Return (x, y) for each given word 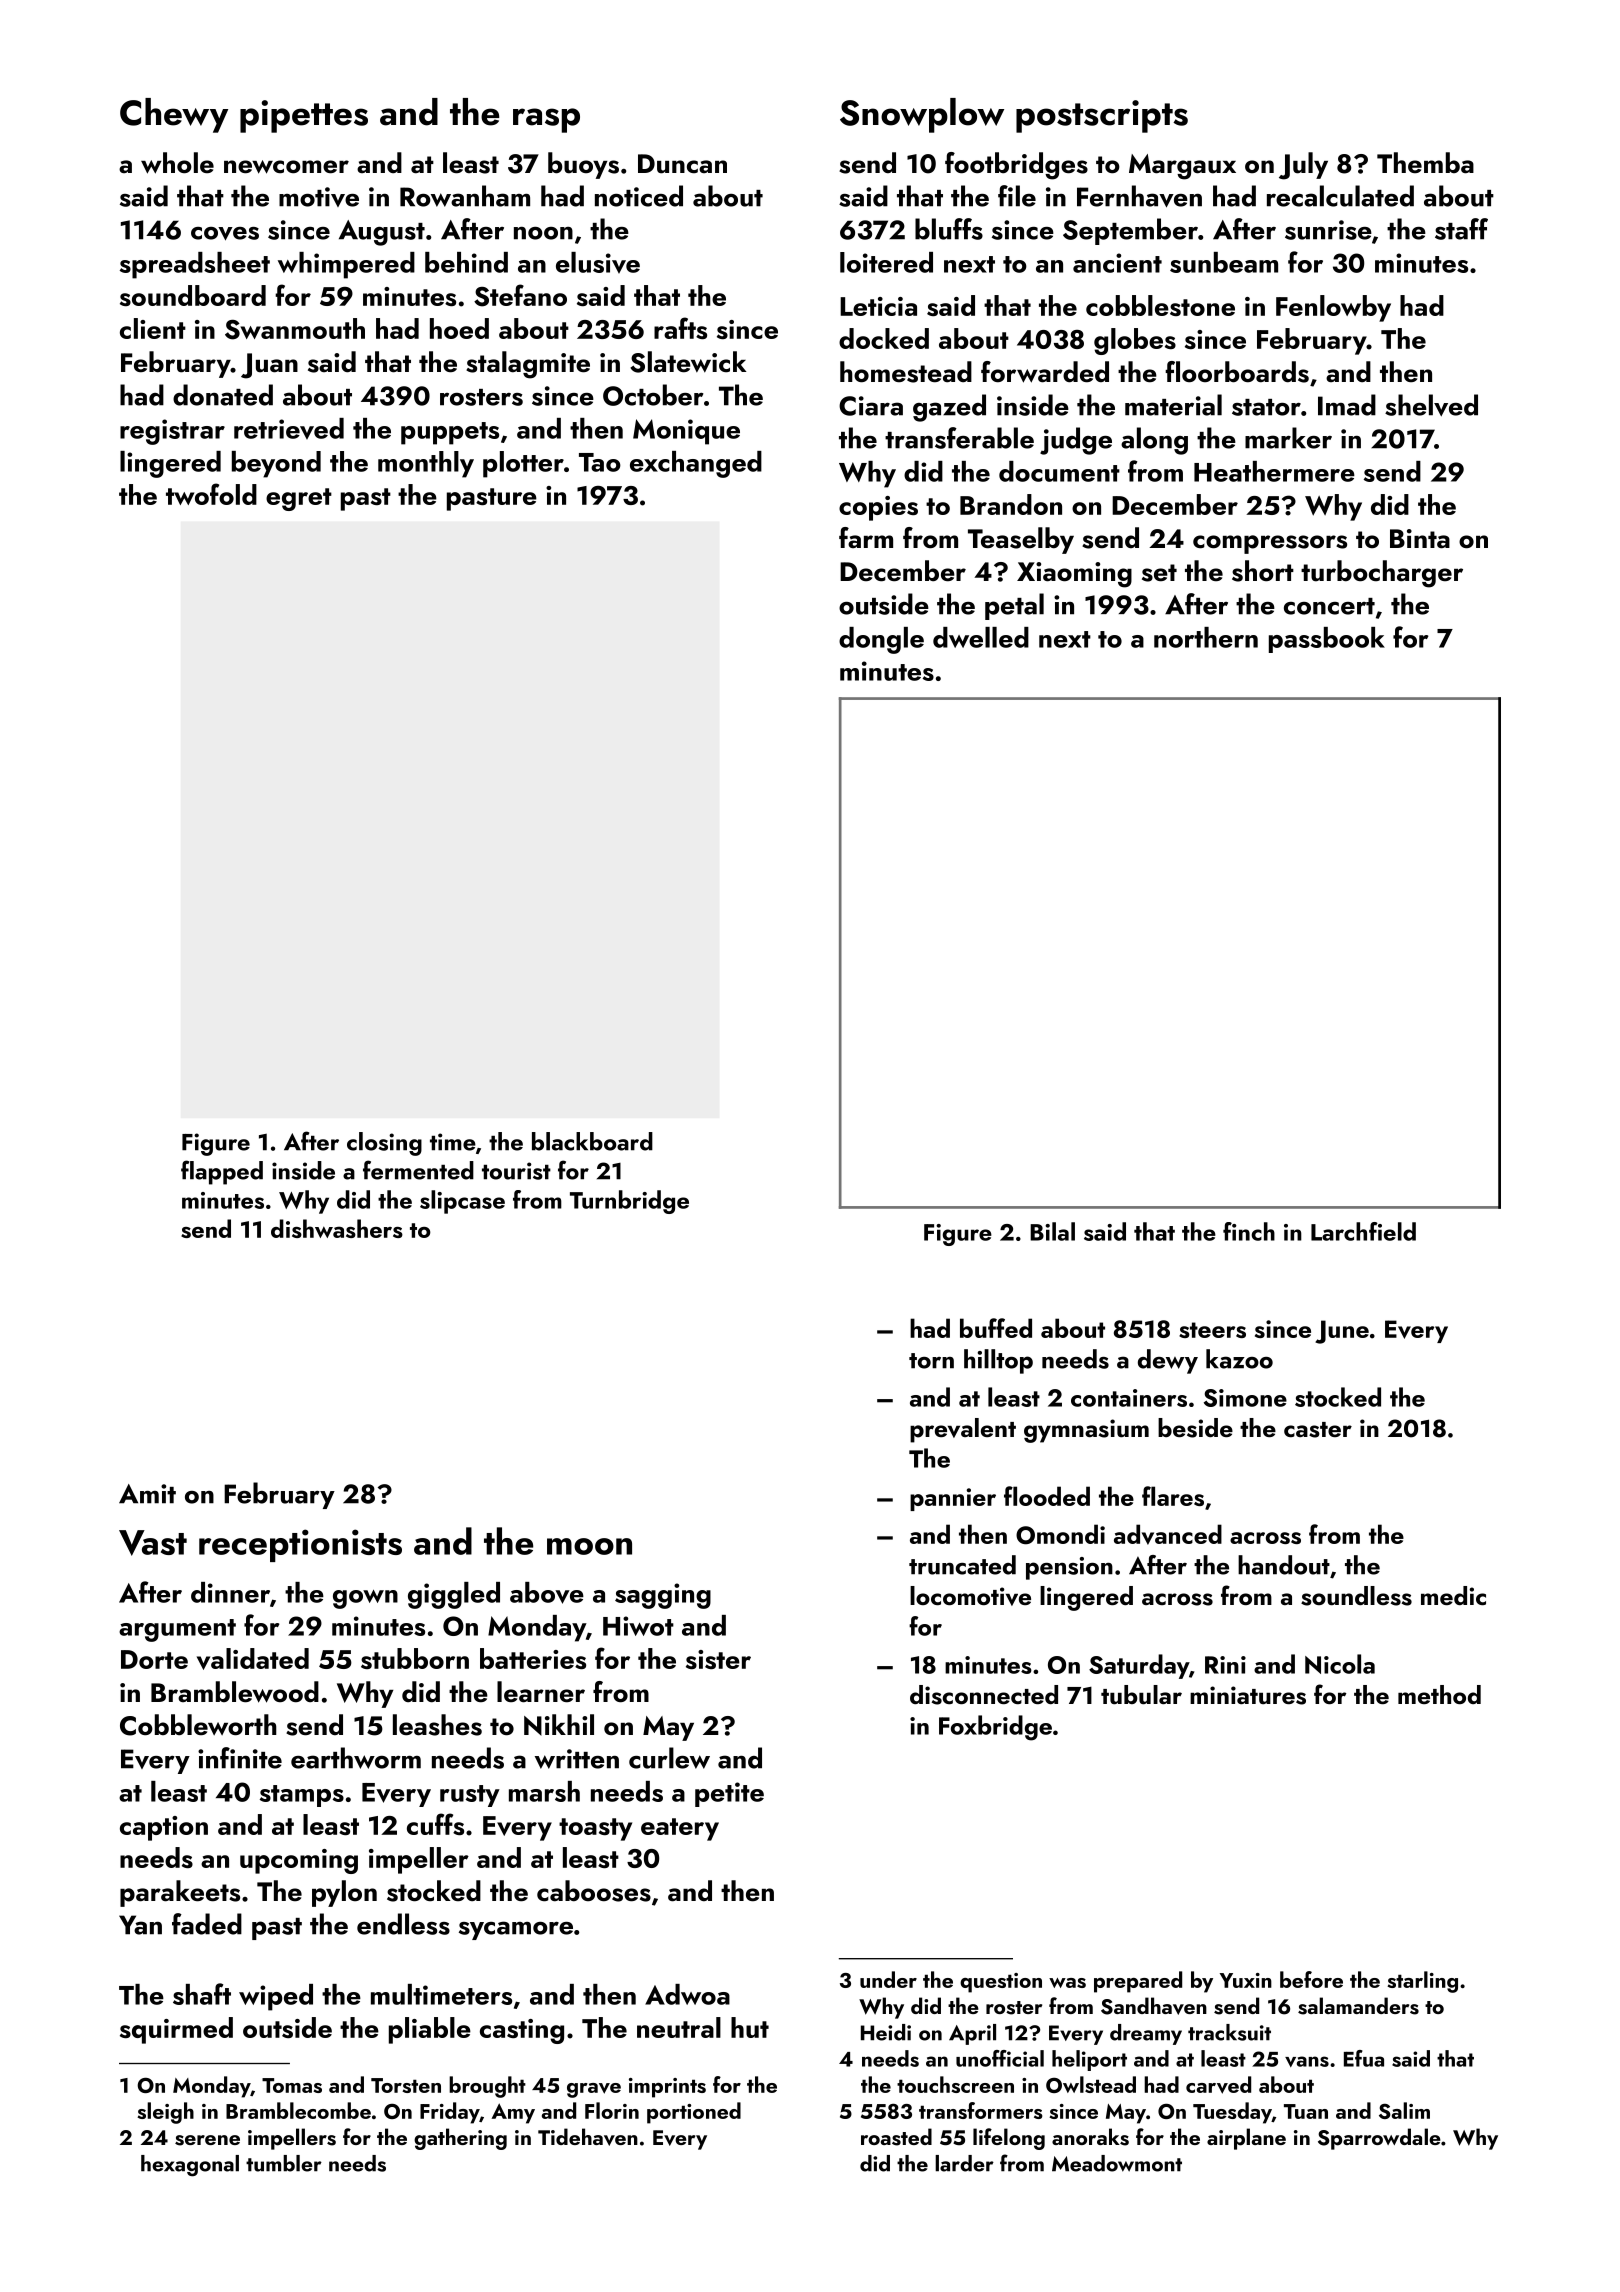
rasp (546, 120)
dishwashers (337, 1228)
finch (1249, 1231)
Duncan (682, 164)
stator (1266, 407)
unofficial (1000, 2058)
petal (1014, 606)
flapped (222, 1172)
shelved (1431, 405)
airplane (1246, 2139)
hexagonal (190, 2166)
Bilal (1052, 1231)
